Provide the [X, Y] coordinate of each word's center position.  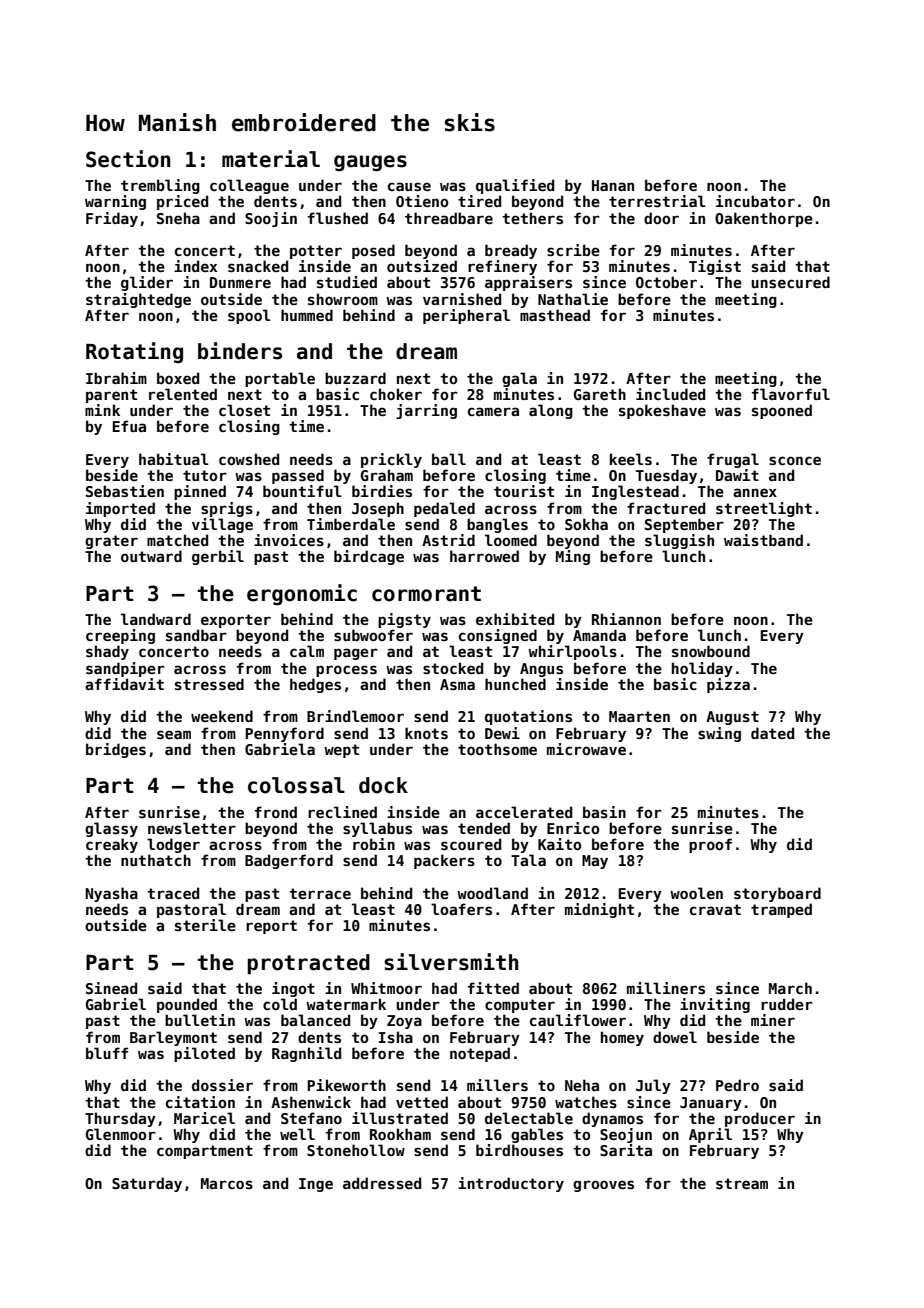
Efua [129, 426]
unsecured [790, 282]
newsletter [192, 828]
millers [497, 1085]
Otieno [422, 201]
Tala [528, 860]
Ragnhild [306, 1054]
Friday [112, 219]
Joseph [378, 509]
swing [719, 734]
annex [755, 492]
